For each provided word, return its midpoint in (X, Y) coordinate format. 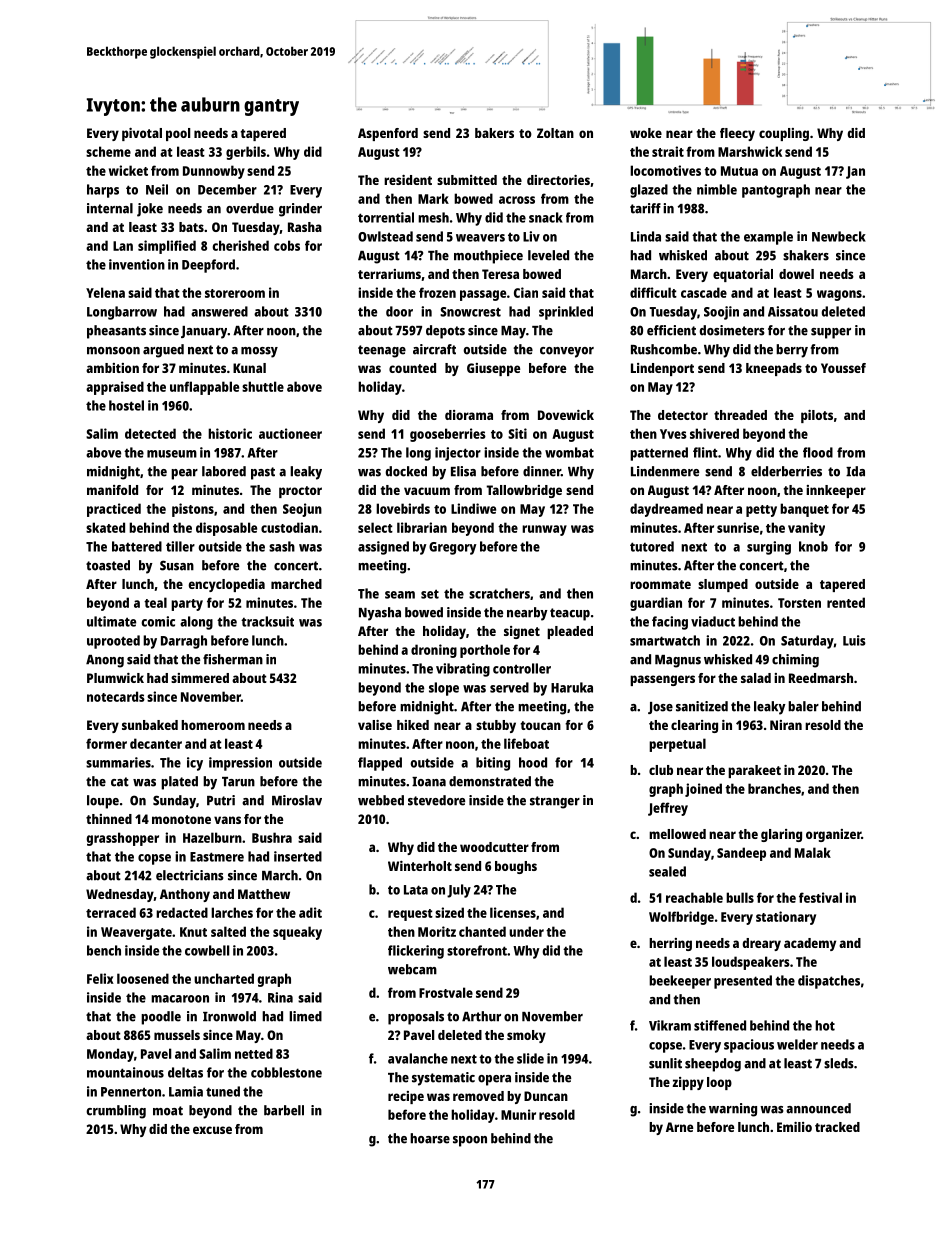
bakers (494, 133)
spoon (470, 1141)
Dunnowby (214, 172)
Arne (679, 1127)
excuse (212, 1130)
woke (646, 133)
